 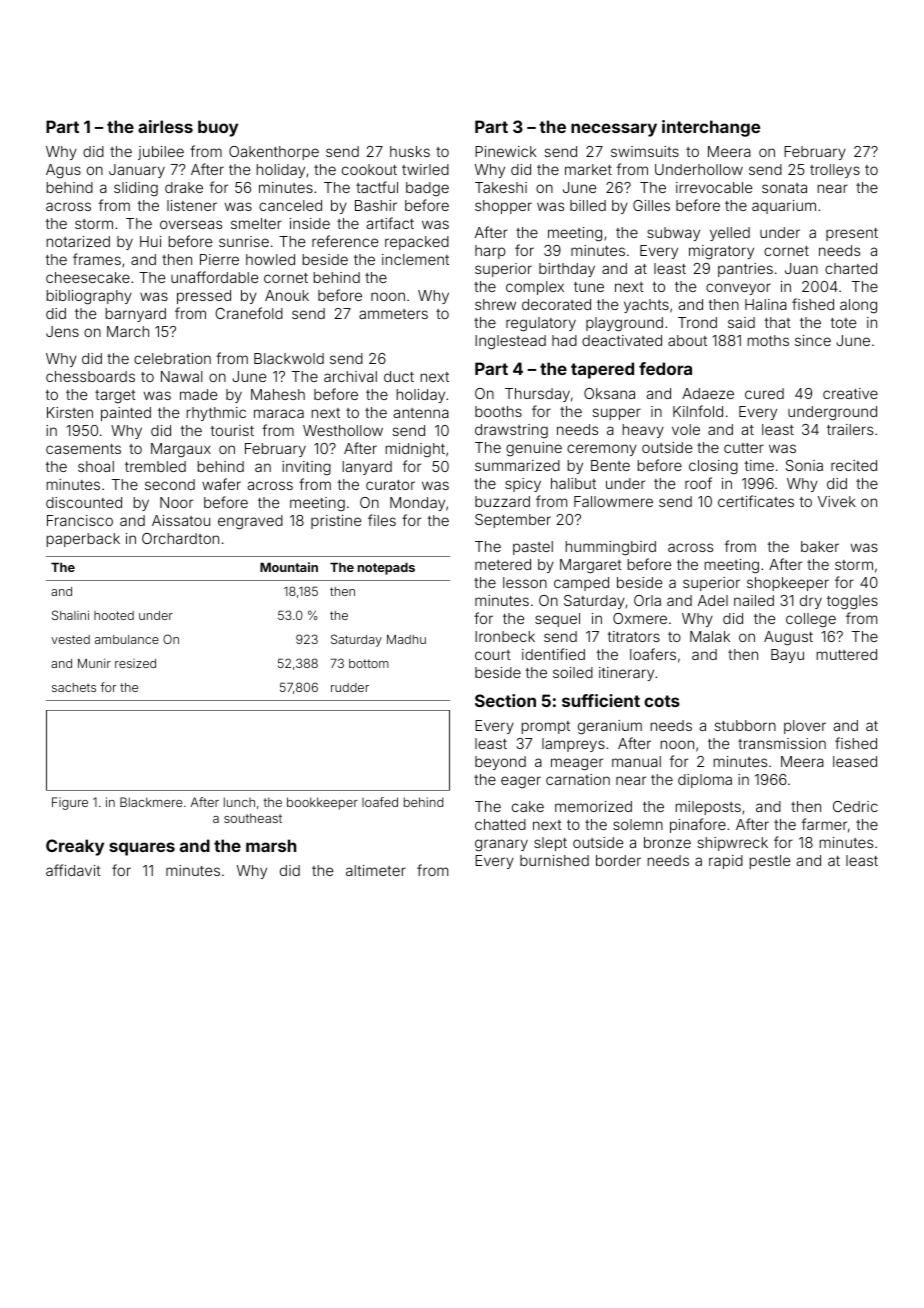 I want to click on Creaky, so click(x=75, y=847).
